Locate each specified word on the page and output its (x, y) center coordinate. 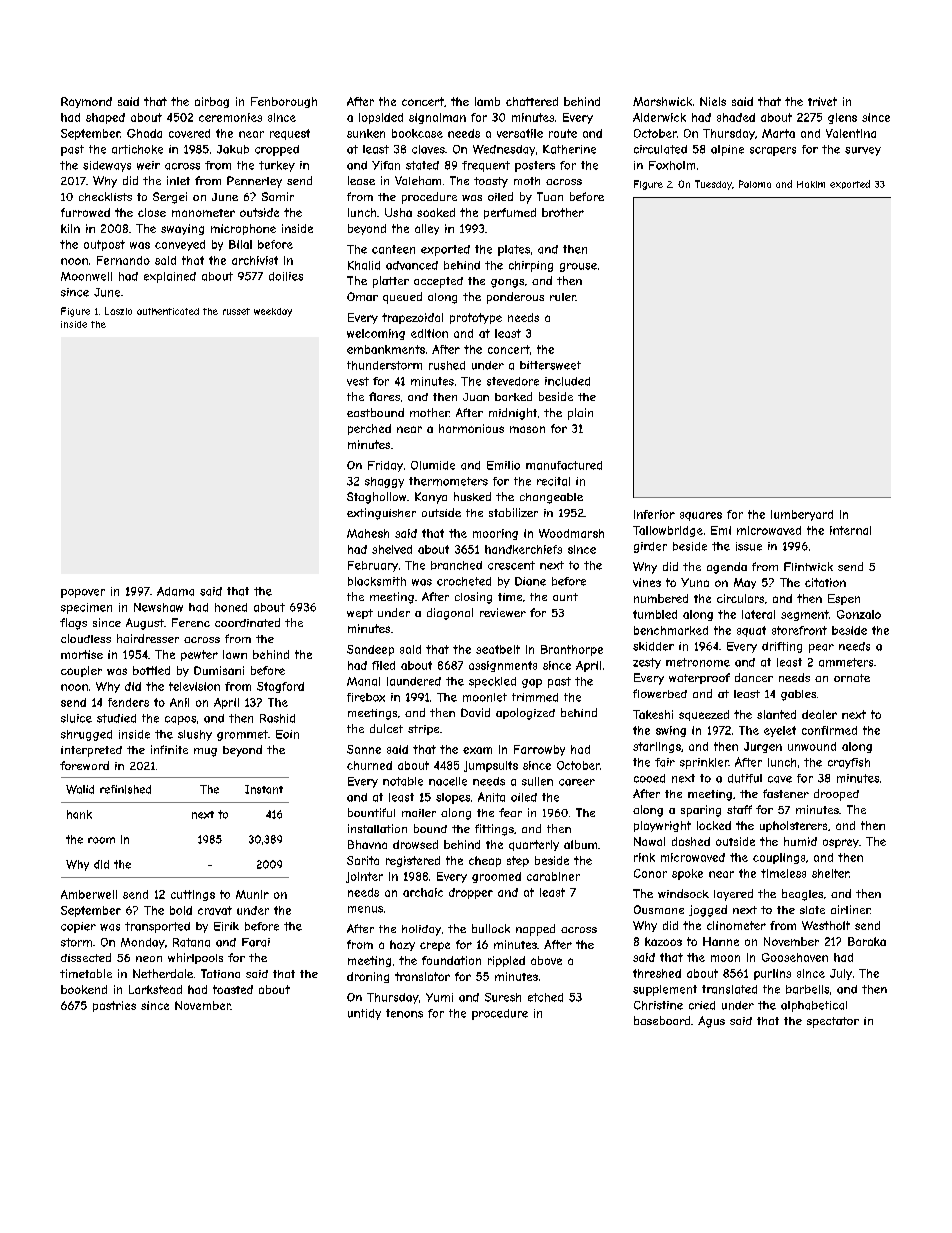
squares (701, 516)
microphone (243, 229)
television (194, 686)
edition (429, 333)
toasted (233, 989)
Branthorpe (572, 650)
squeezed (704, 715)
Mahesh (368, 533)
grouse (578, 267)
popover (83, 593)
